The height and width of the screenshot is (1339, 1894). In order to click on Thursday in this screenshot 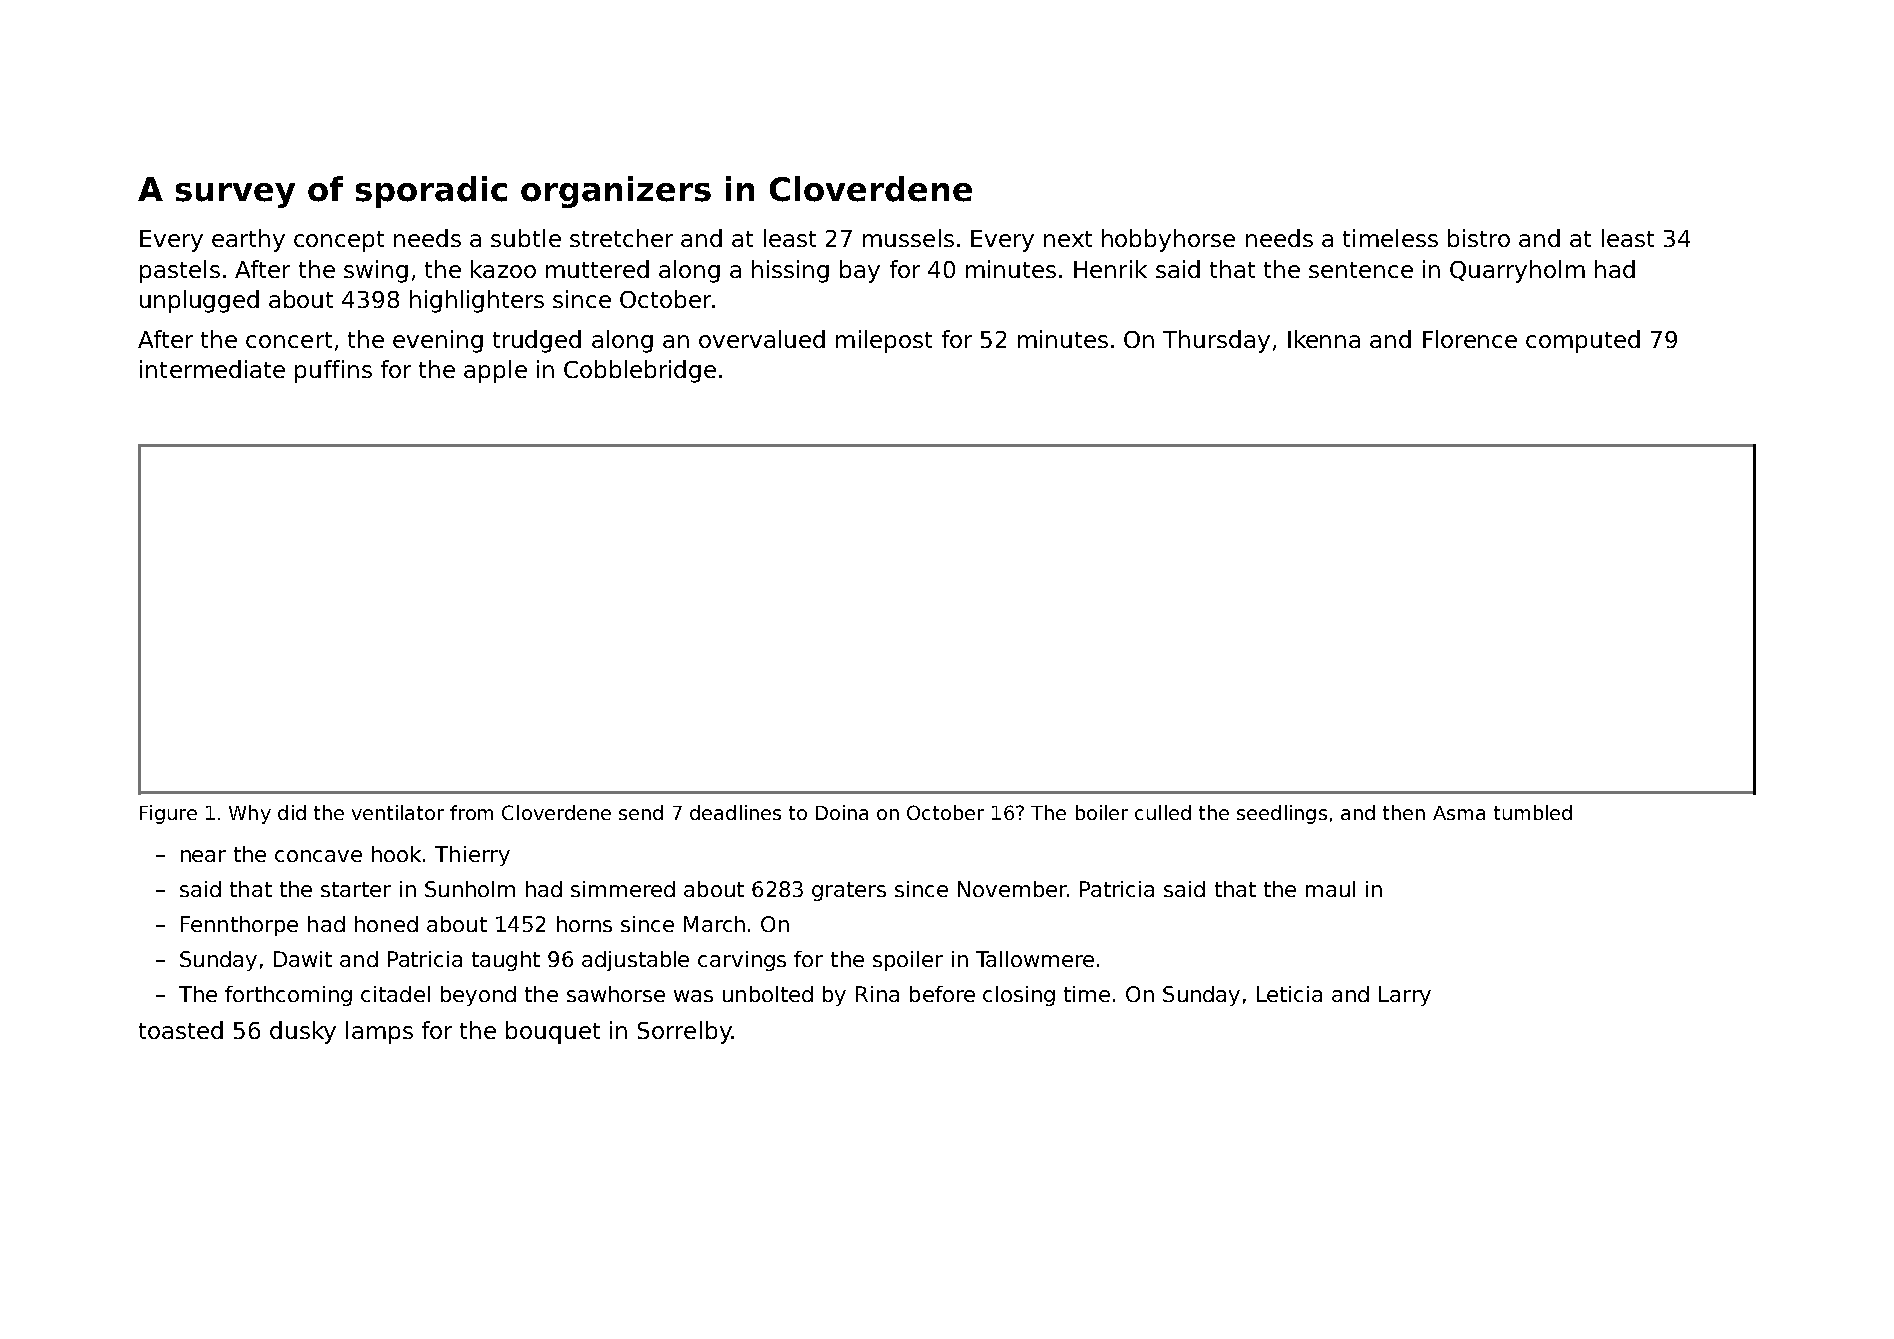, I will do `click(1216, 341)`.
